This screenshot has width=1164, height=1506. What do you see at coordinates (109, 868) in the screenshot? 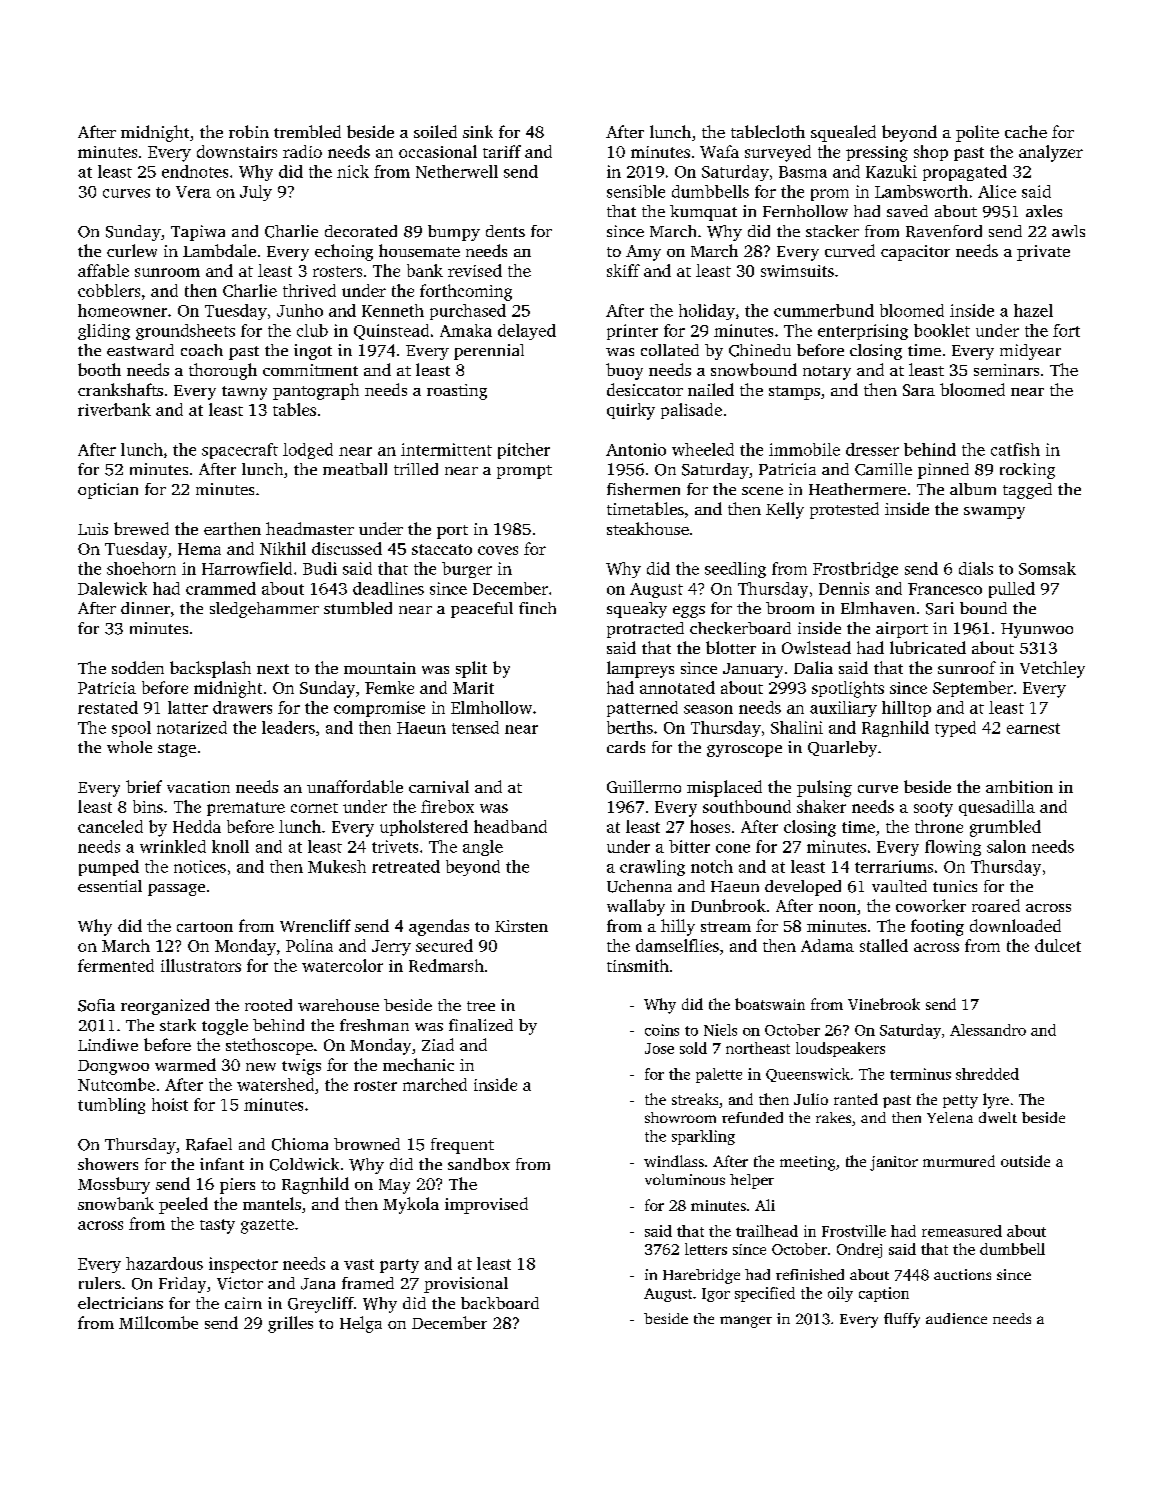
I see `pumped` at bounding box center [109, 868].
